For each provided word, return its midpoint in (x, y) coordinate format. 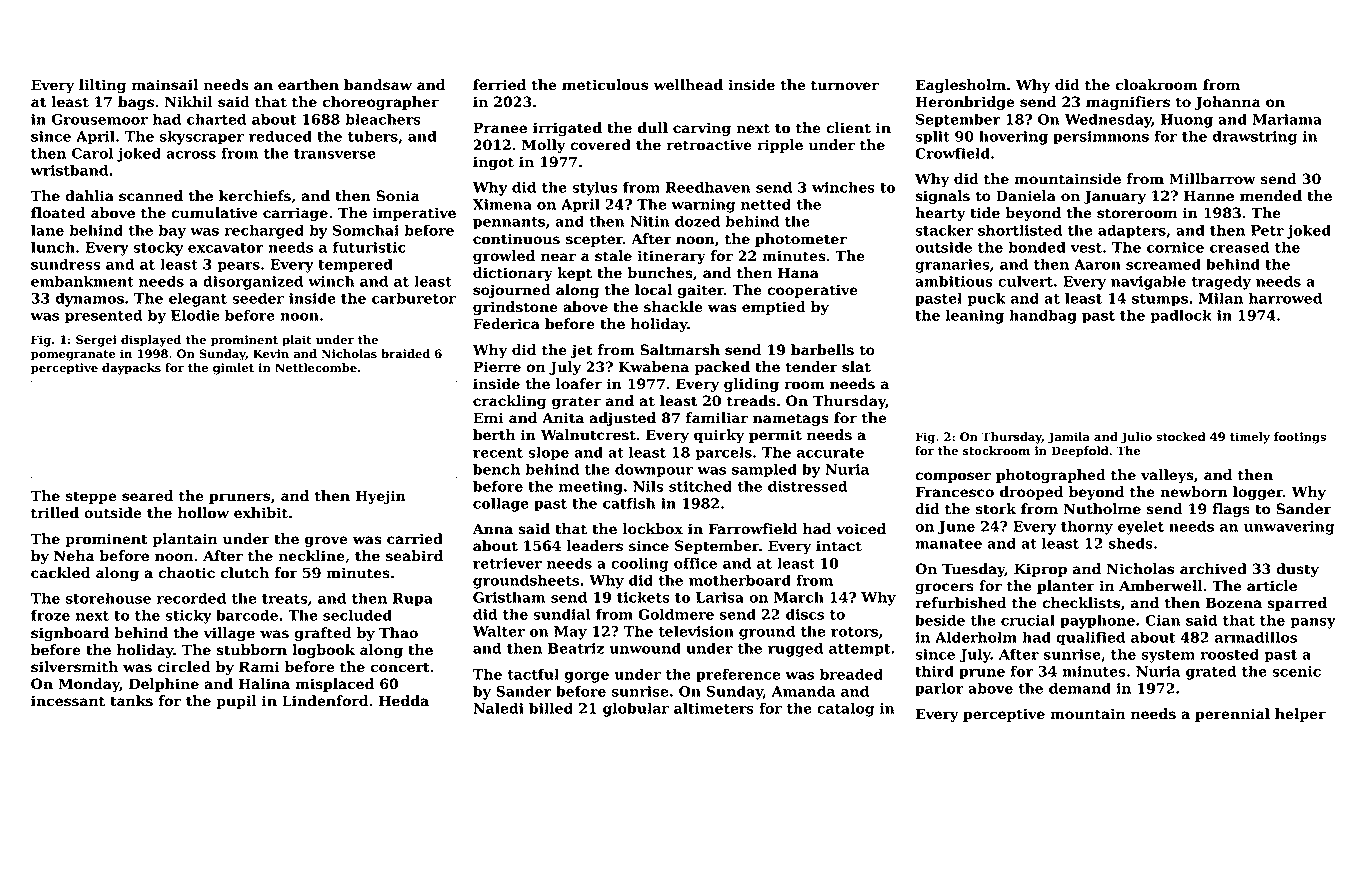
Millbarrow (1212, 179)
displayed (151, 341)
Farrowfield (753, 529)
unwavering (1289, 528)
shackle (673, 307)
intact (839, 546)
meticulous (605, 85)
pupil (236, 702)
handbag (1043, 316)
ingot (493, 163)
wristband (69, 170)
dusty (1297, 570)
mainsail (165, 85)
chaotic (186, 573)
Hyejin (380, 497)
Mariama (1287, 119)
